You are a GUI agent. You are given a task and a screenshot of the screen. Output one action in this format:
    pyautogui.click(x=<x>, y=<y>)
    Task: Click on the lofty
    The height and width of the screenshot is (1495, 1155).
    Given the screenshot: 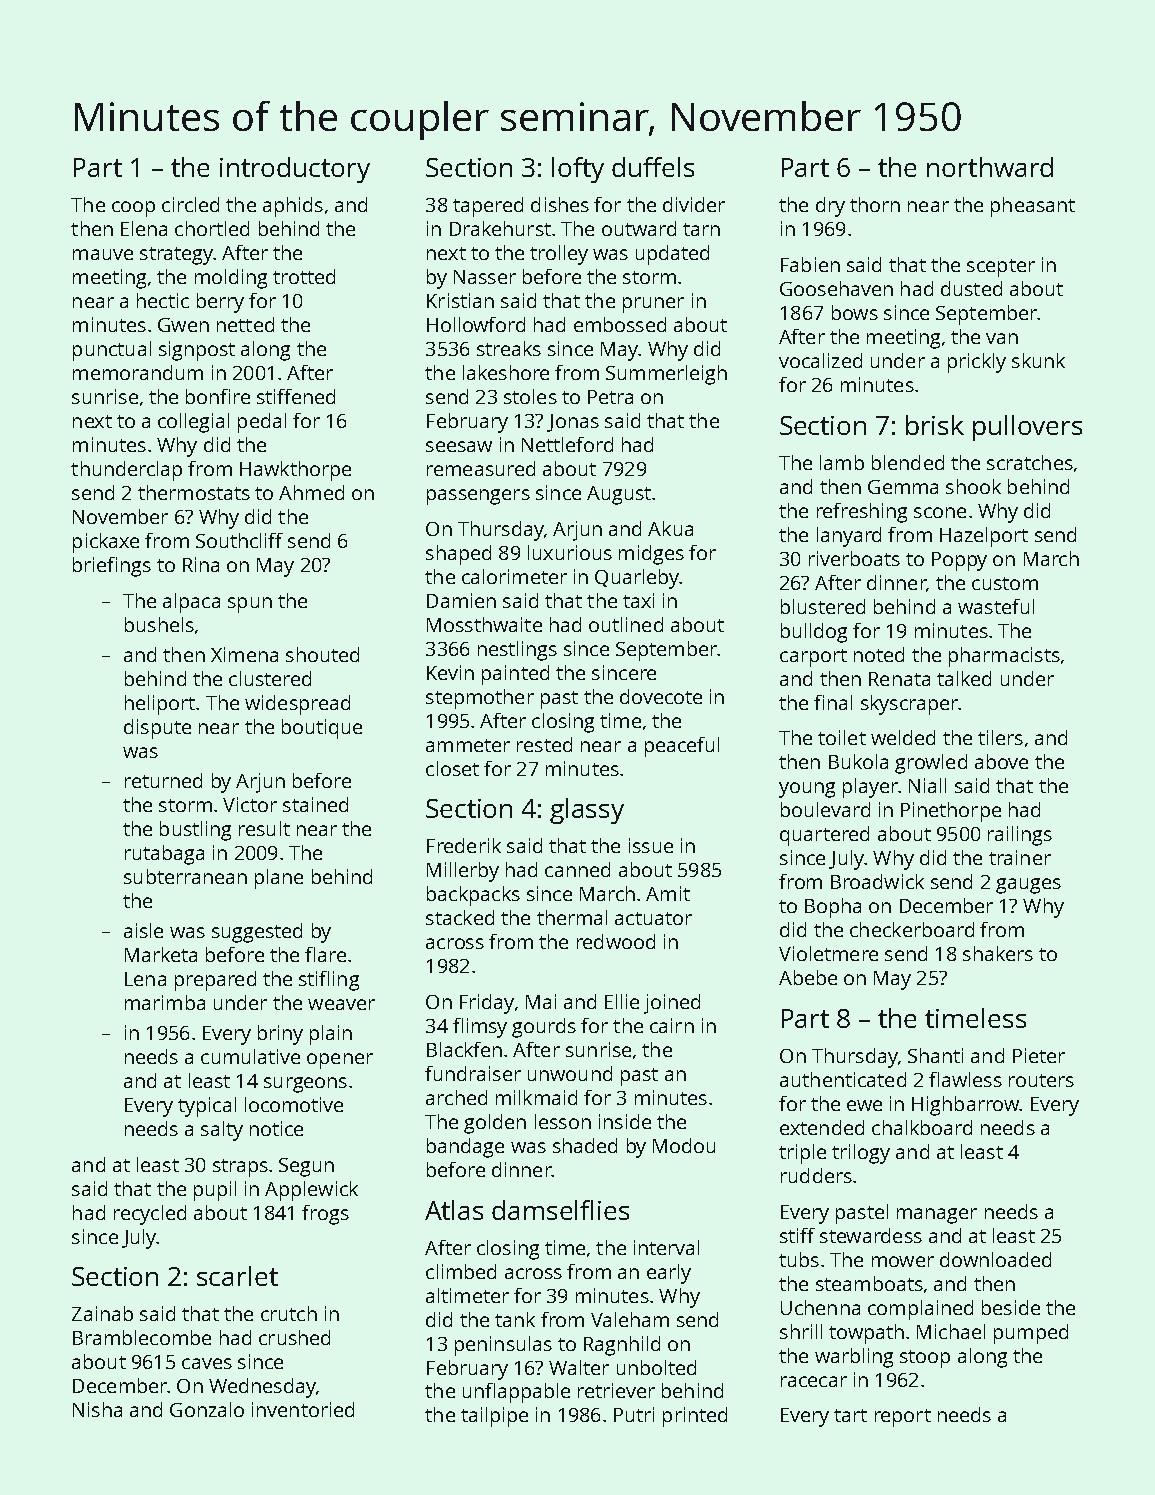 What is the action you would take?
    pyautogui.click(x=578, y=170)
